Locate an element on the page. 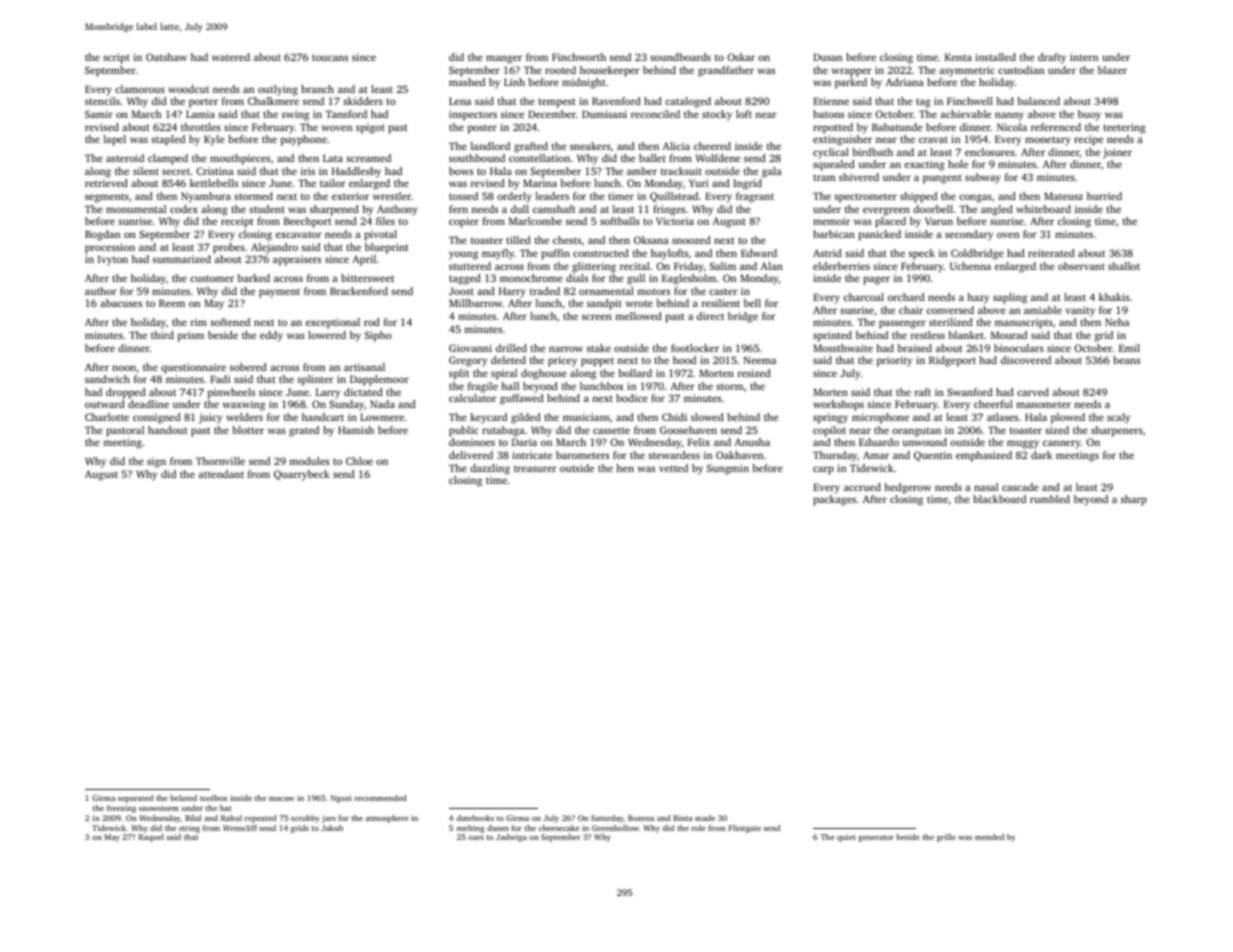  caster is located at coordinates (723, 291).
